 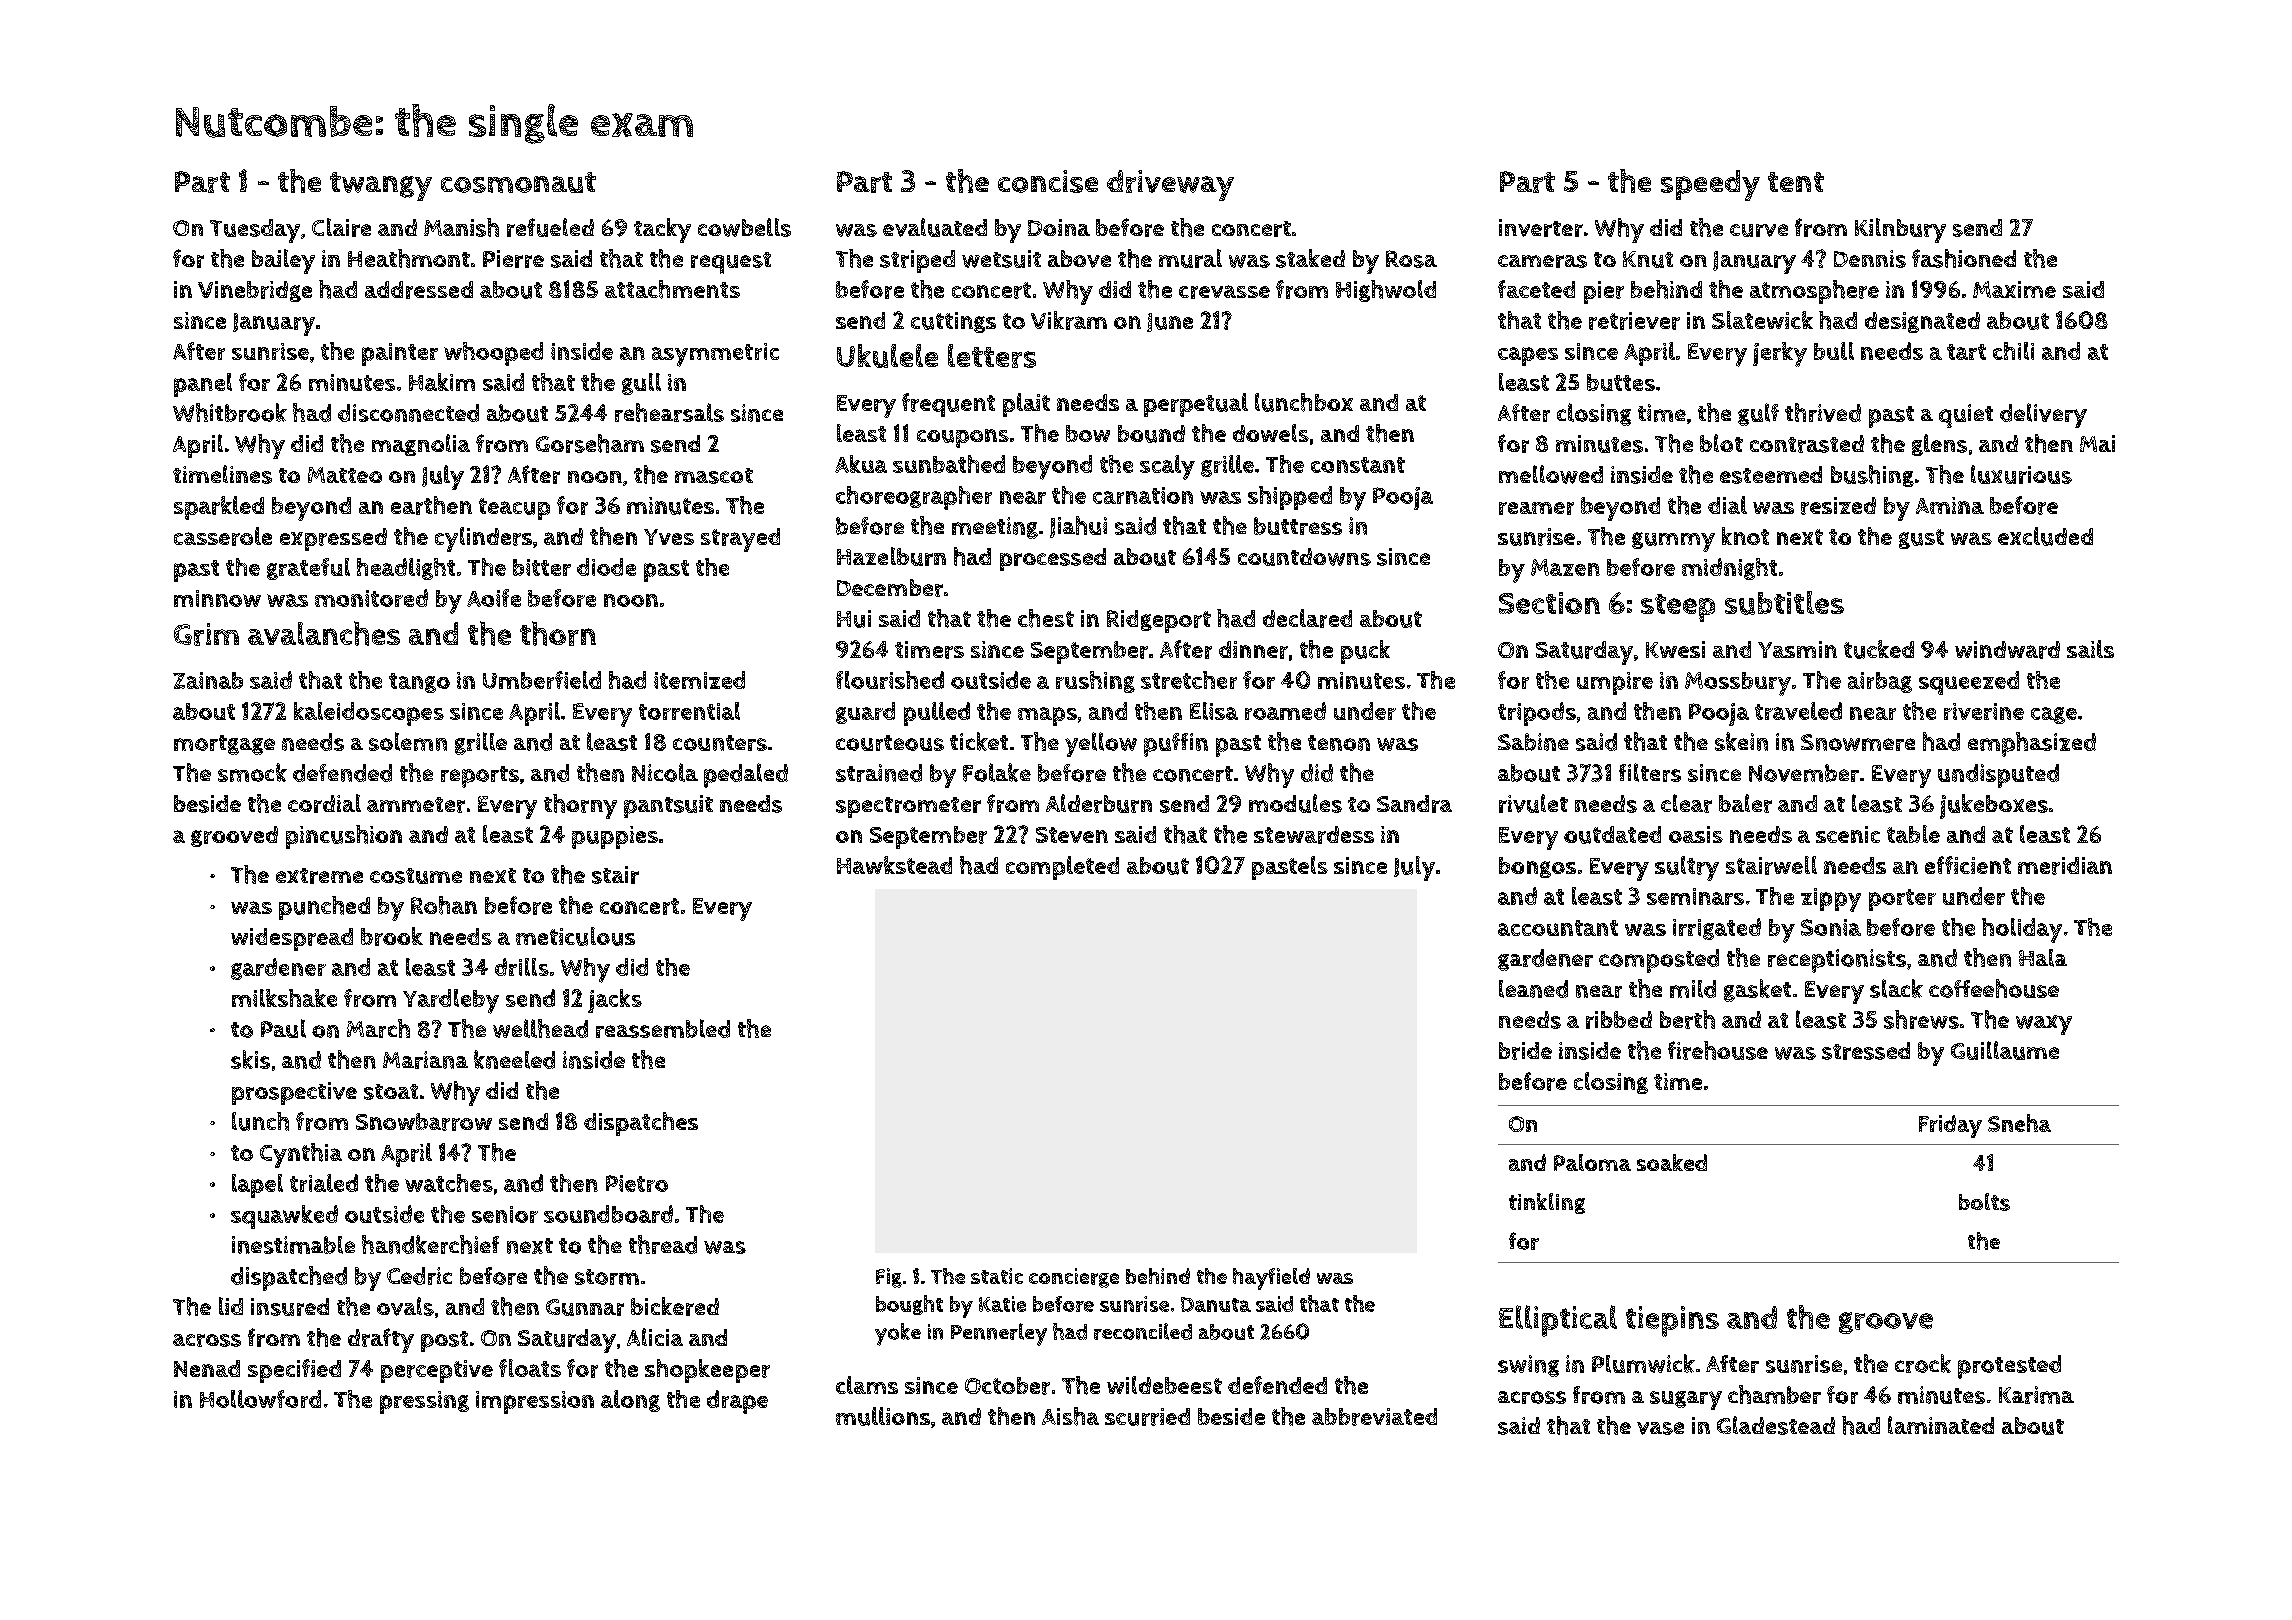 What do you see at coordinates (1796, 182) in the document?
I see `tent` at bounding box center [1796, 182].
